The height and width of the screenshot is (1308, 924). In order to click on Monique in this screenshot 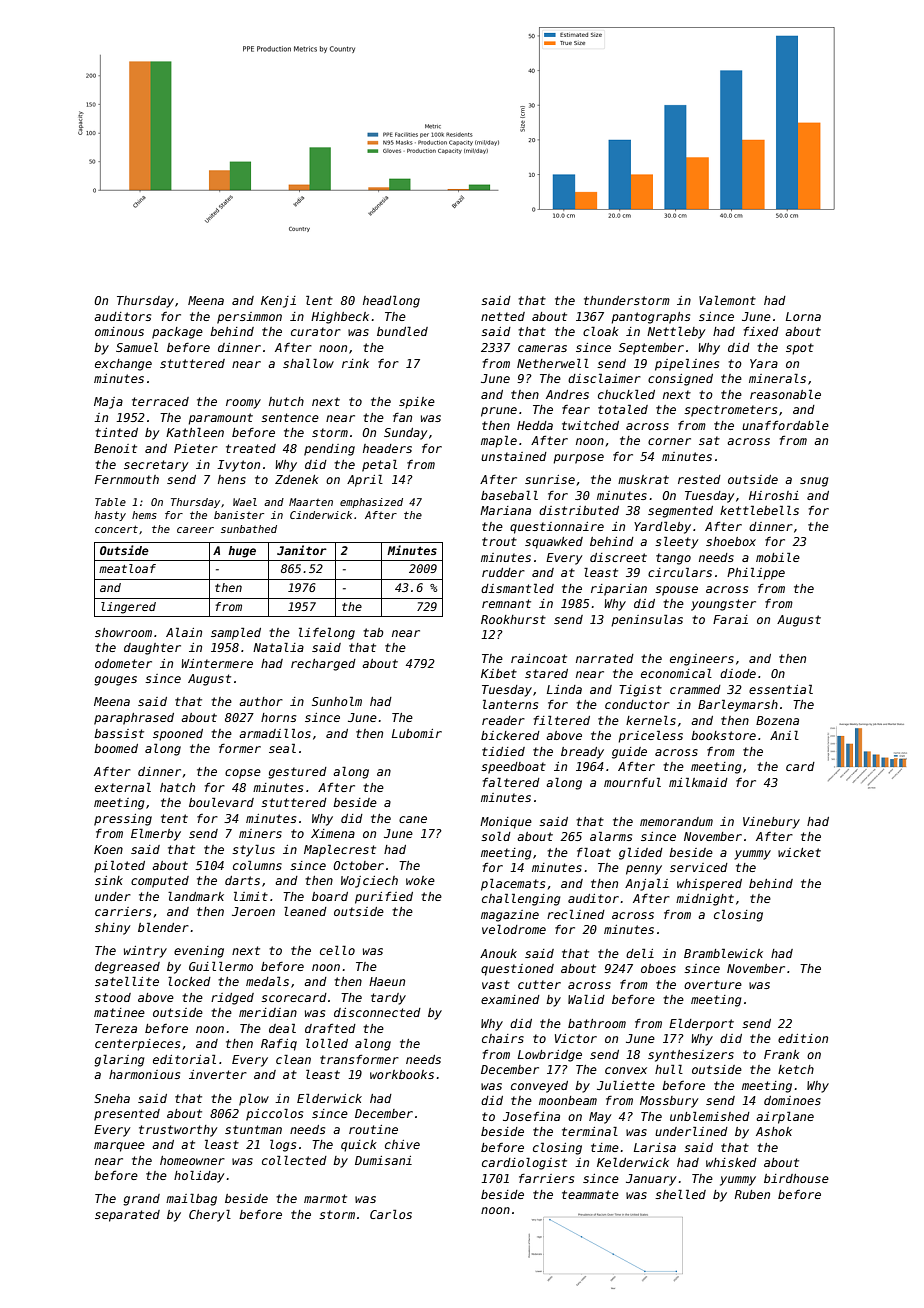, I will do `click(506, 823)`.
